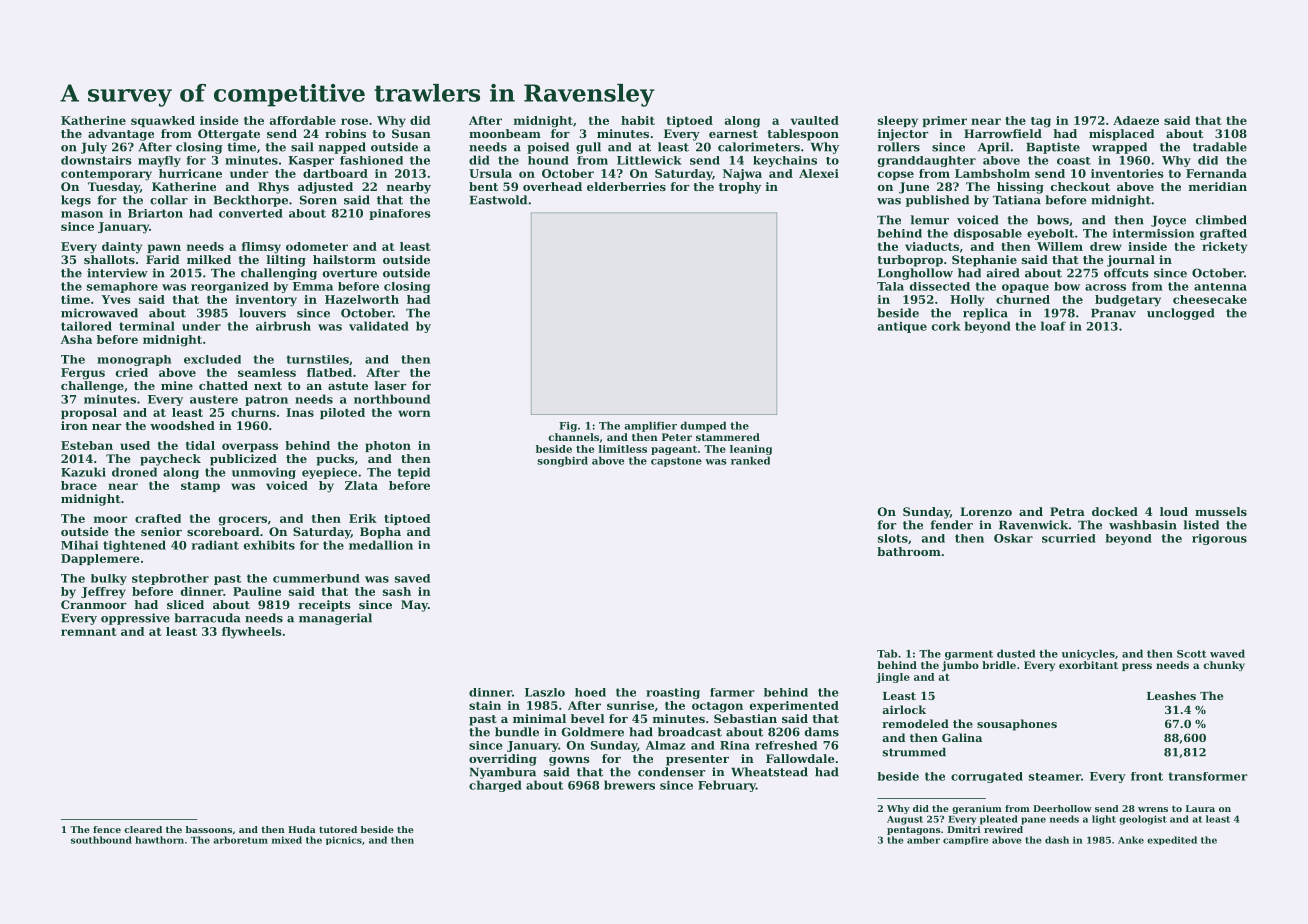 The width and height of the screenshot is (1308, 924). What do you see at coordinates (344, 840) in the screenshot?
I see `picnics` at bounding box center [344, 840].
